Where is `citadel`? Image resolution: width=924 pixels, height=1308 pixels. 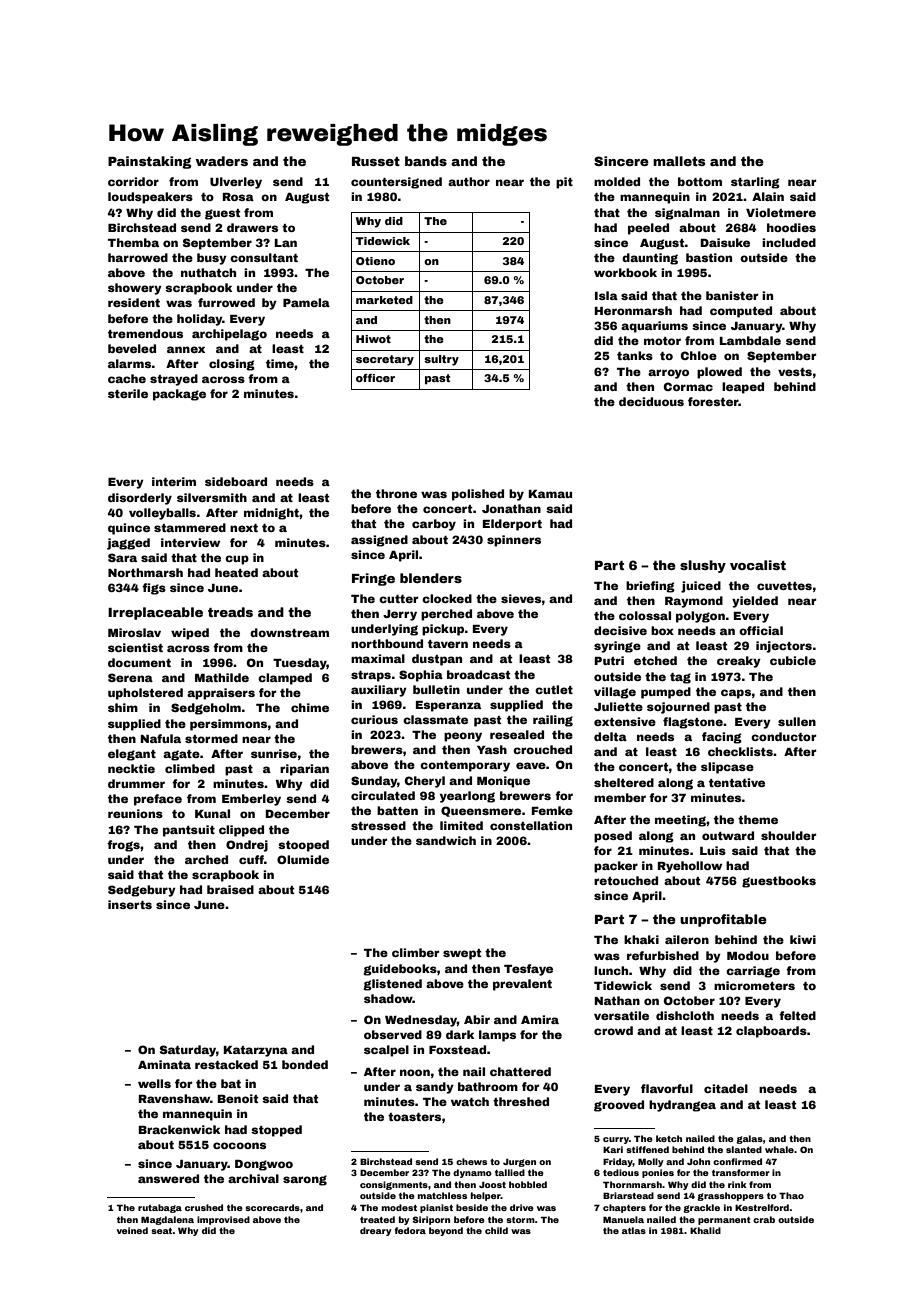
citadel is located at coordinates (726, 1088).
